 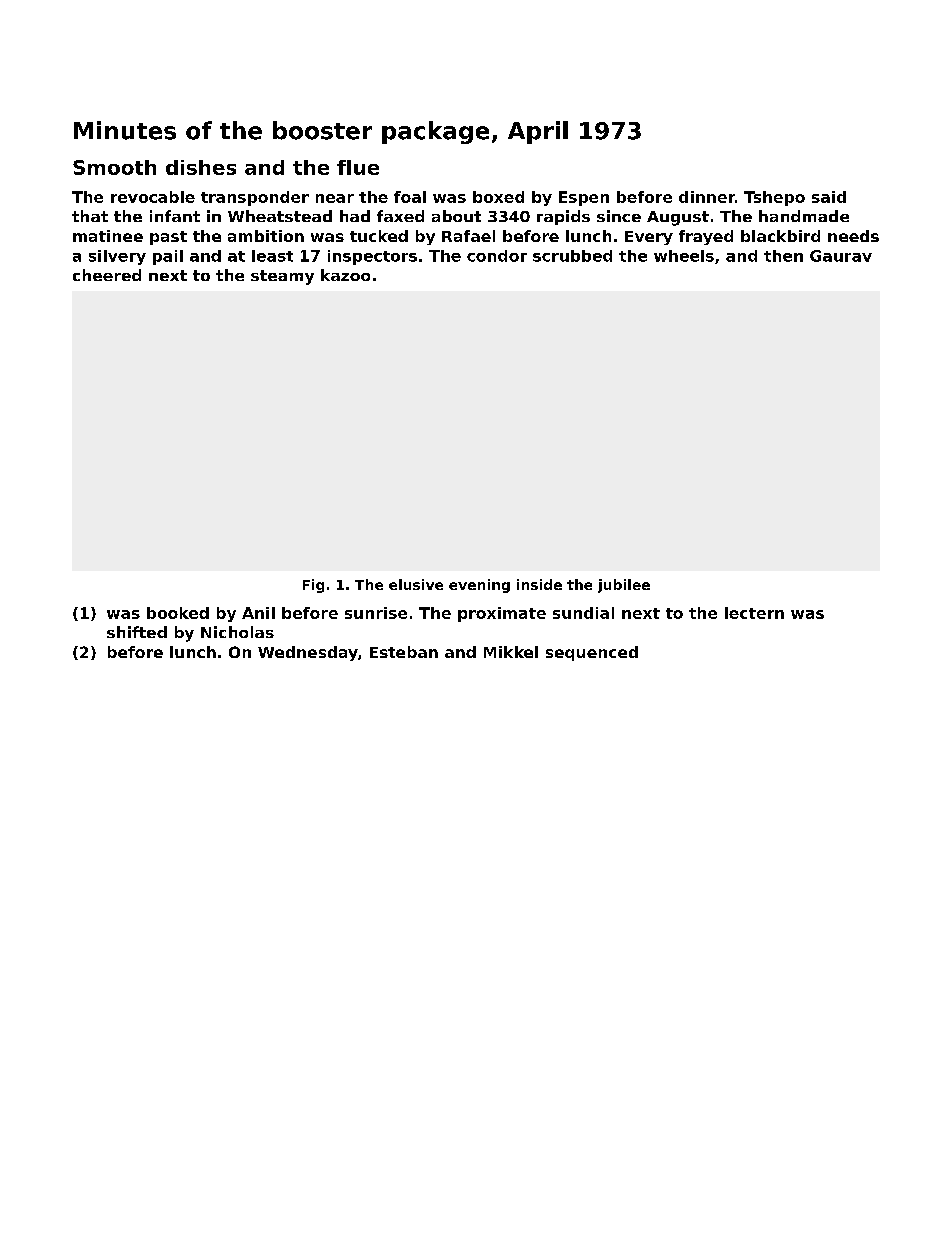 I want to click on Smooth, so click(x=114, y=167).
